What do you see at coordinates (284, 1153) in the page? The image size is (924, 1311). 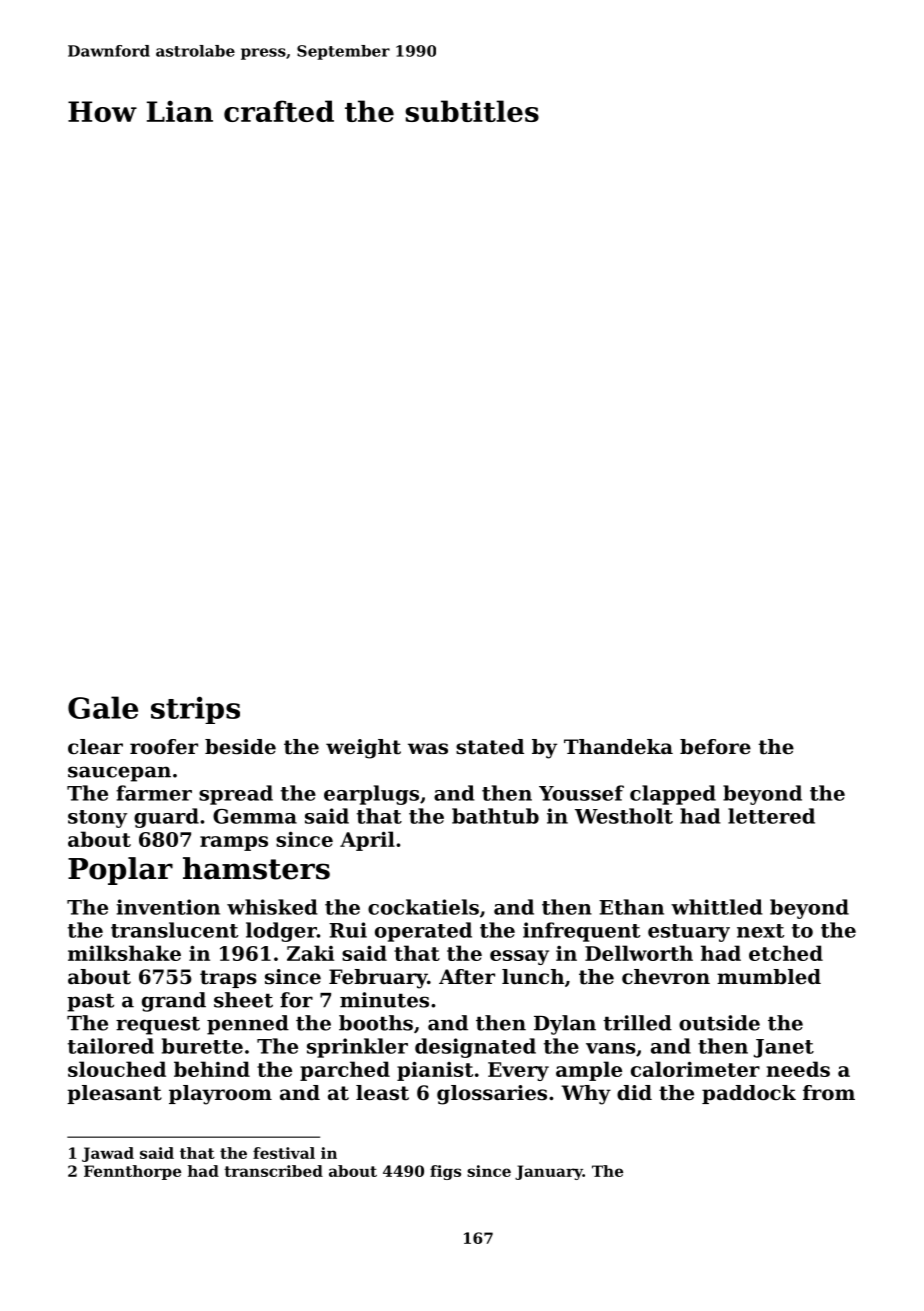 I see `festival` at bounding box center [284, 1153].
